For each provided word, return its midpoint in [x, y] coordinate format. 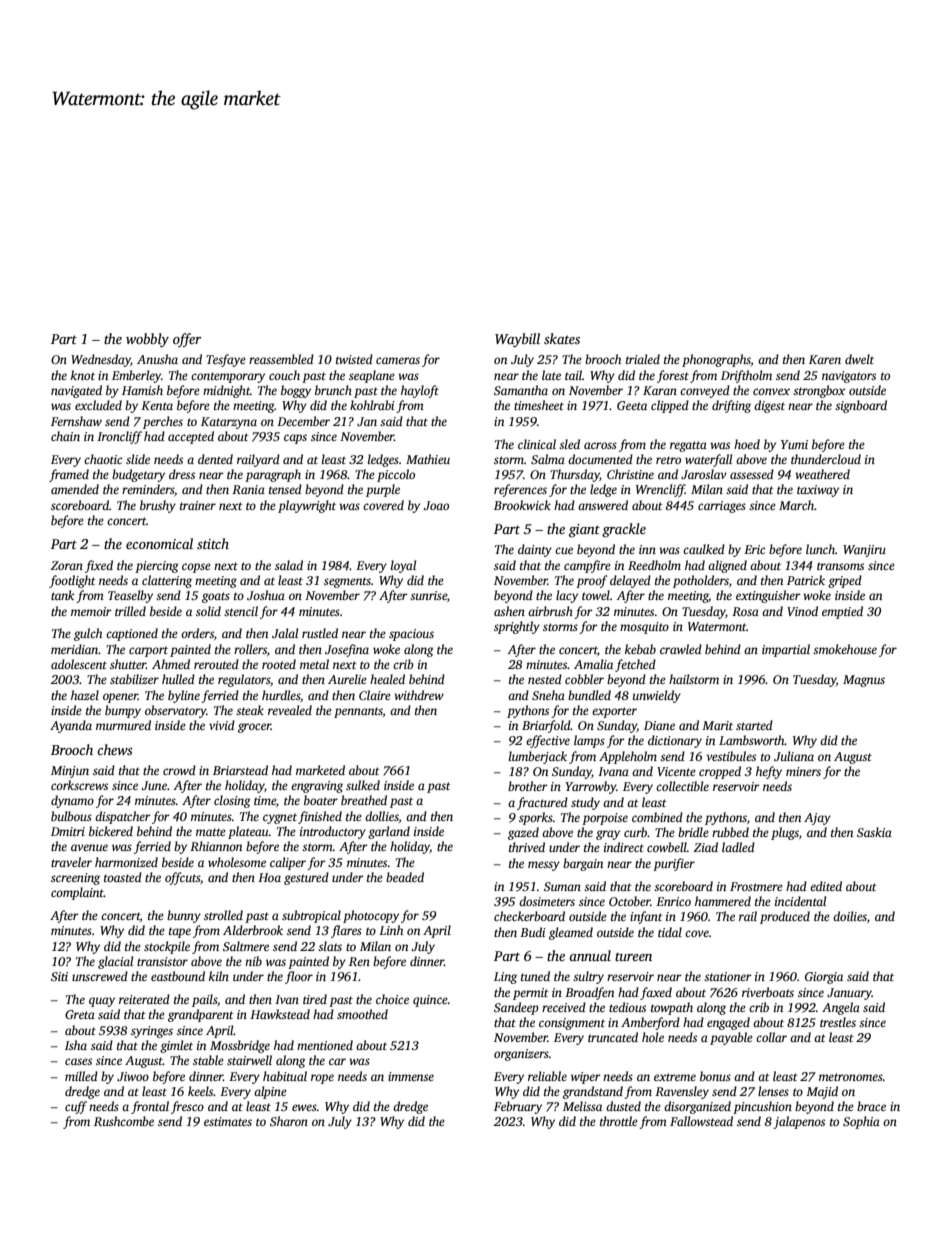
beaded [405, 877]
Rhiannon [216, 846]
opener [120, 698]
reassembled [281, 359]
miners [803, 771]
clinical [537, 444]
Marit [717, 725]
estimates [228, 1121]
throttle [619, 1121]
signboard [861, 406]
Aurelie [347, 679]
